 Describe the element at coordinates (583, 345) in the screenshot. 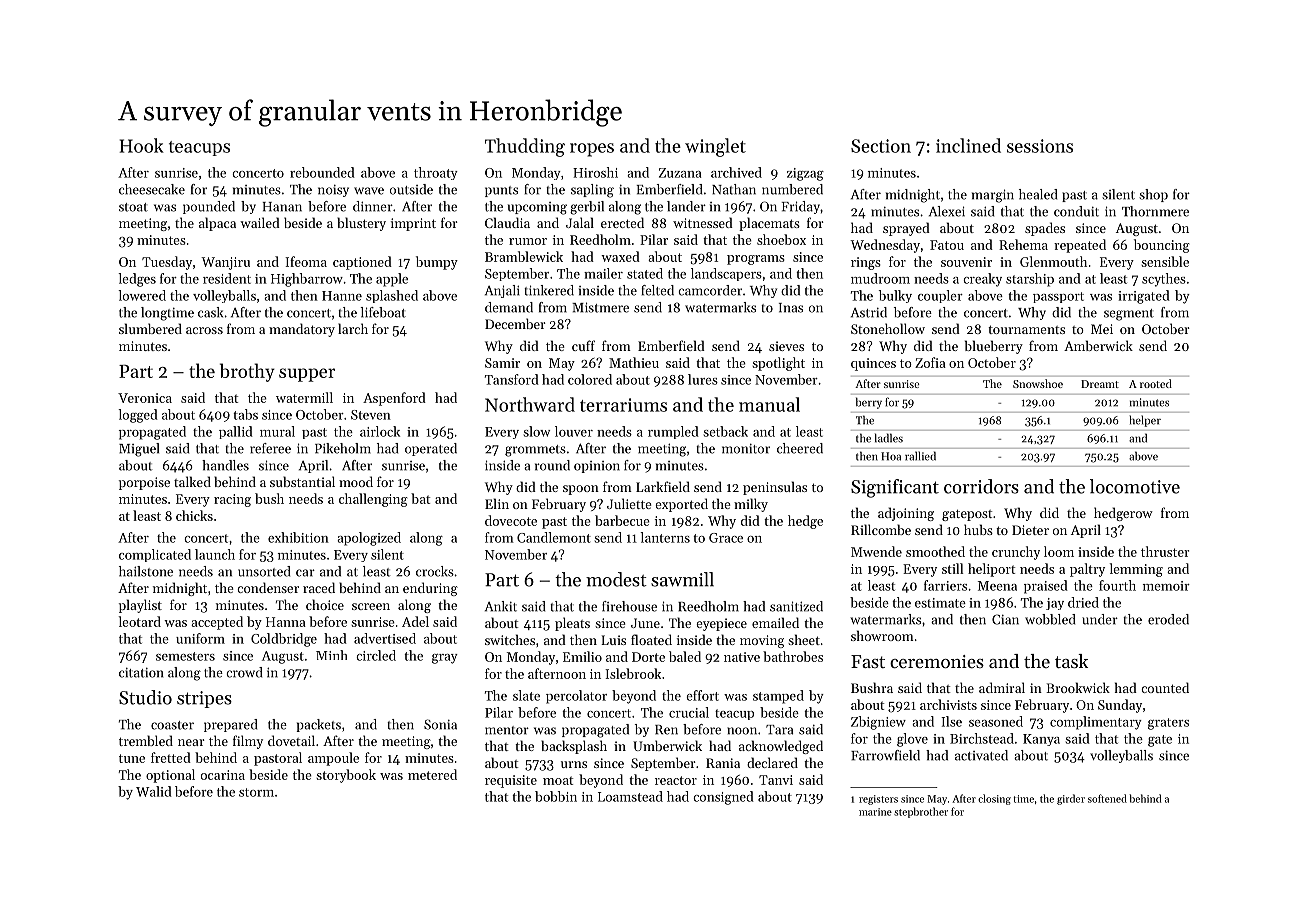

I see `cuff` at that location.
